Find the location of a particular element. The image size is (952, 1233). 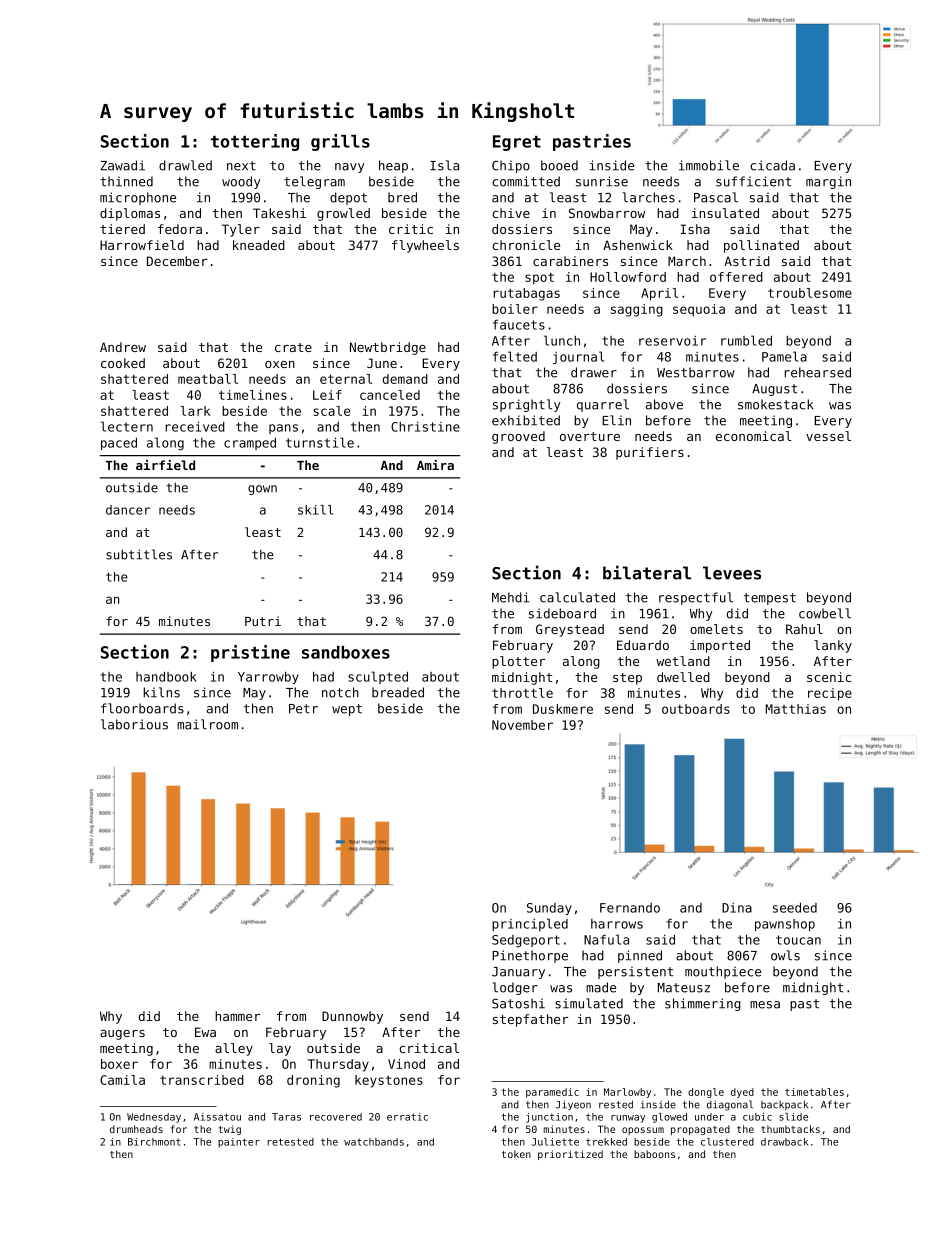

Andrew is located at coordinates (123, 347).
